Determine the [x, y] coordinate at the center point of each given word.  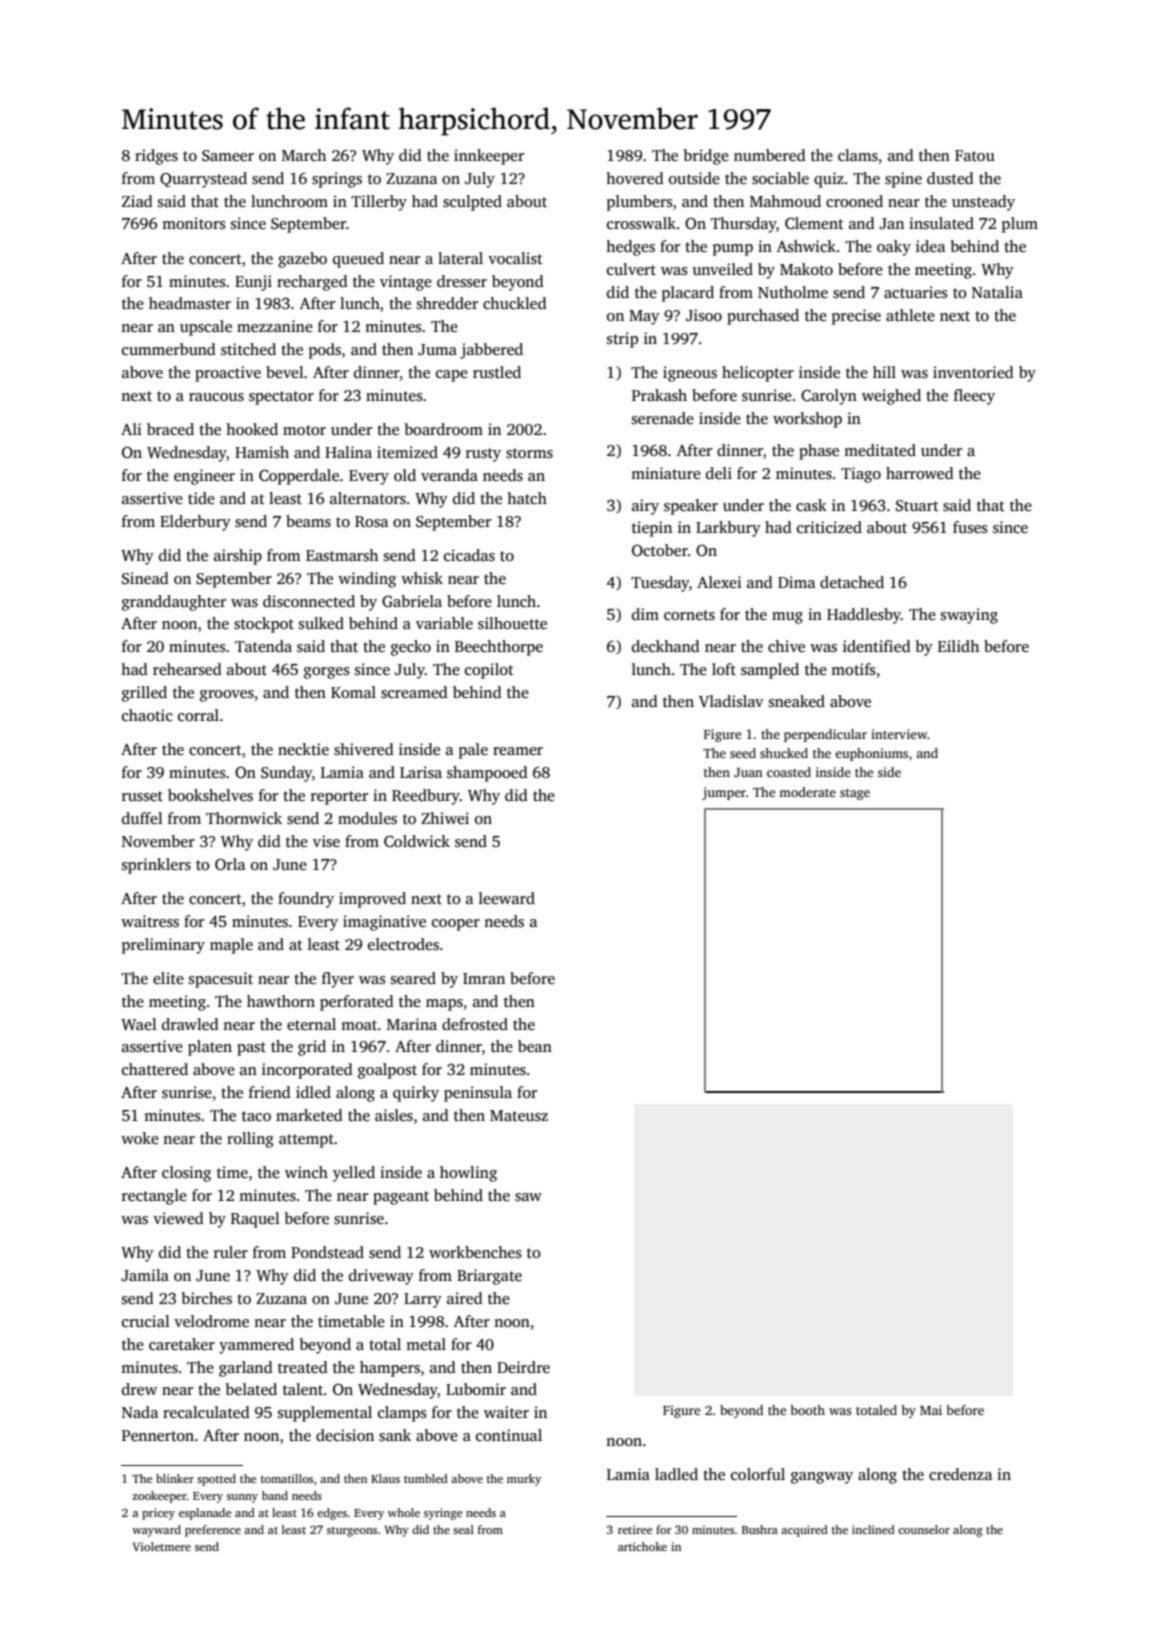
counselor [924, 1529]
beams [308, 521]
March [304, 155]
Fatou [975, 155]
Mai [931, 1410]
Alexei [719, 582]
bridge [706, 157]
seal [463, 1529]
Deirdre [523, 1367]
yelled [354, 1174]
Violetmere [161, 1546]
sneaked [797, 701]
